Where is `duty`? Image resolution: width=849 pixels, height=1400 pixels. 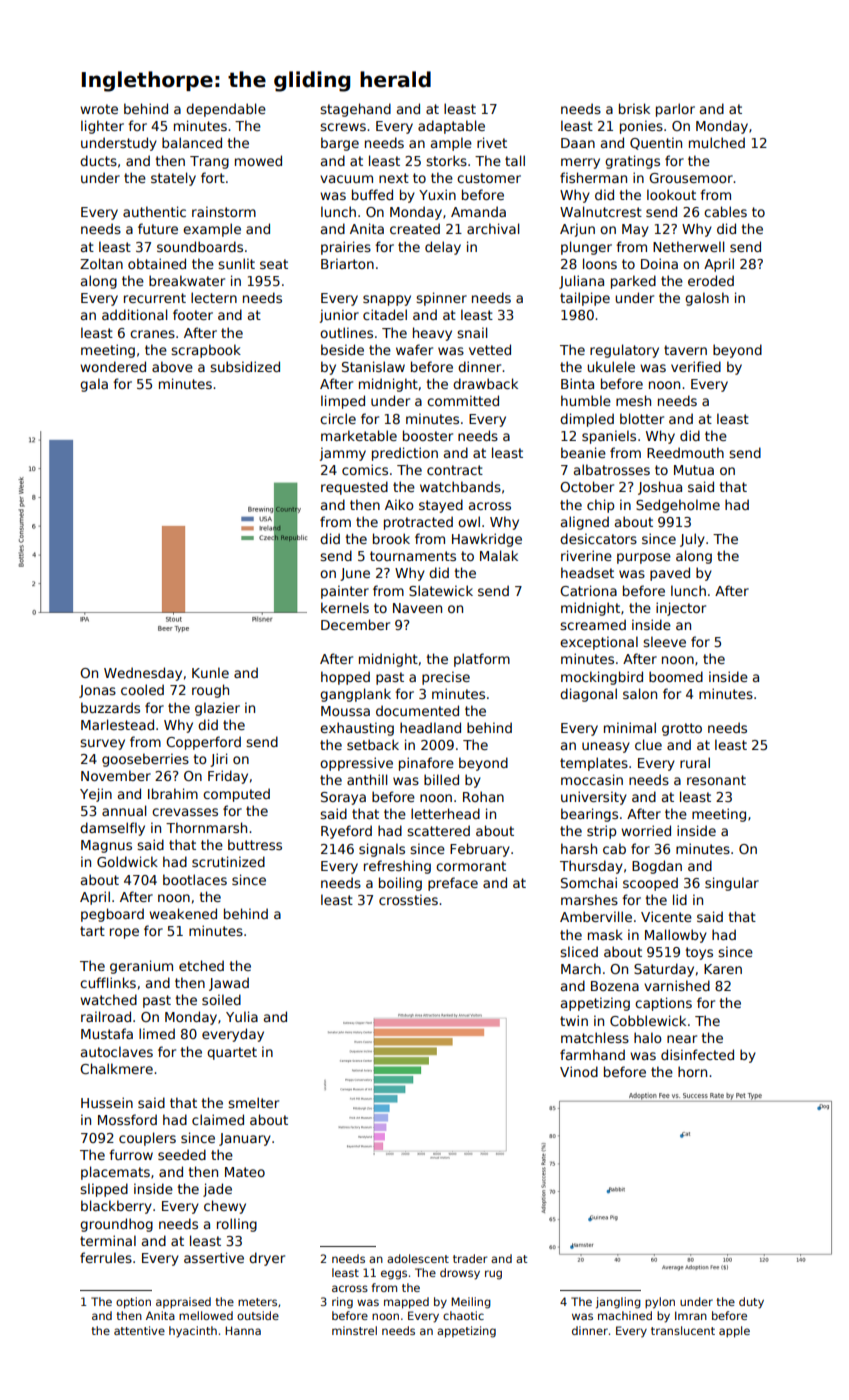
duty is located at coordinates (751, 1303).
